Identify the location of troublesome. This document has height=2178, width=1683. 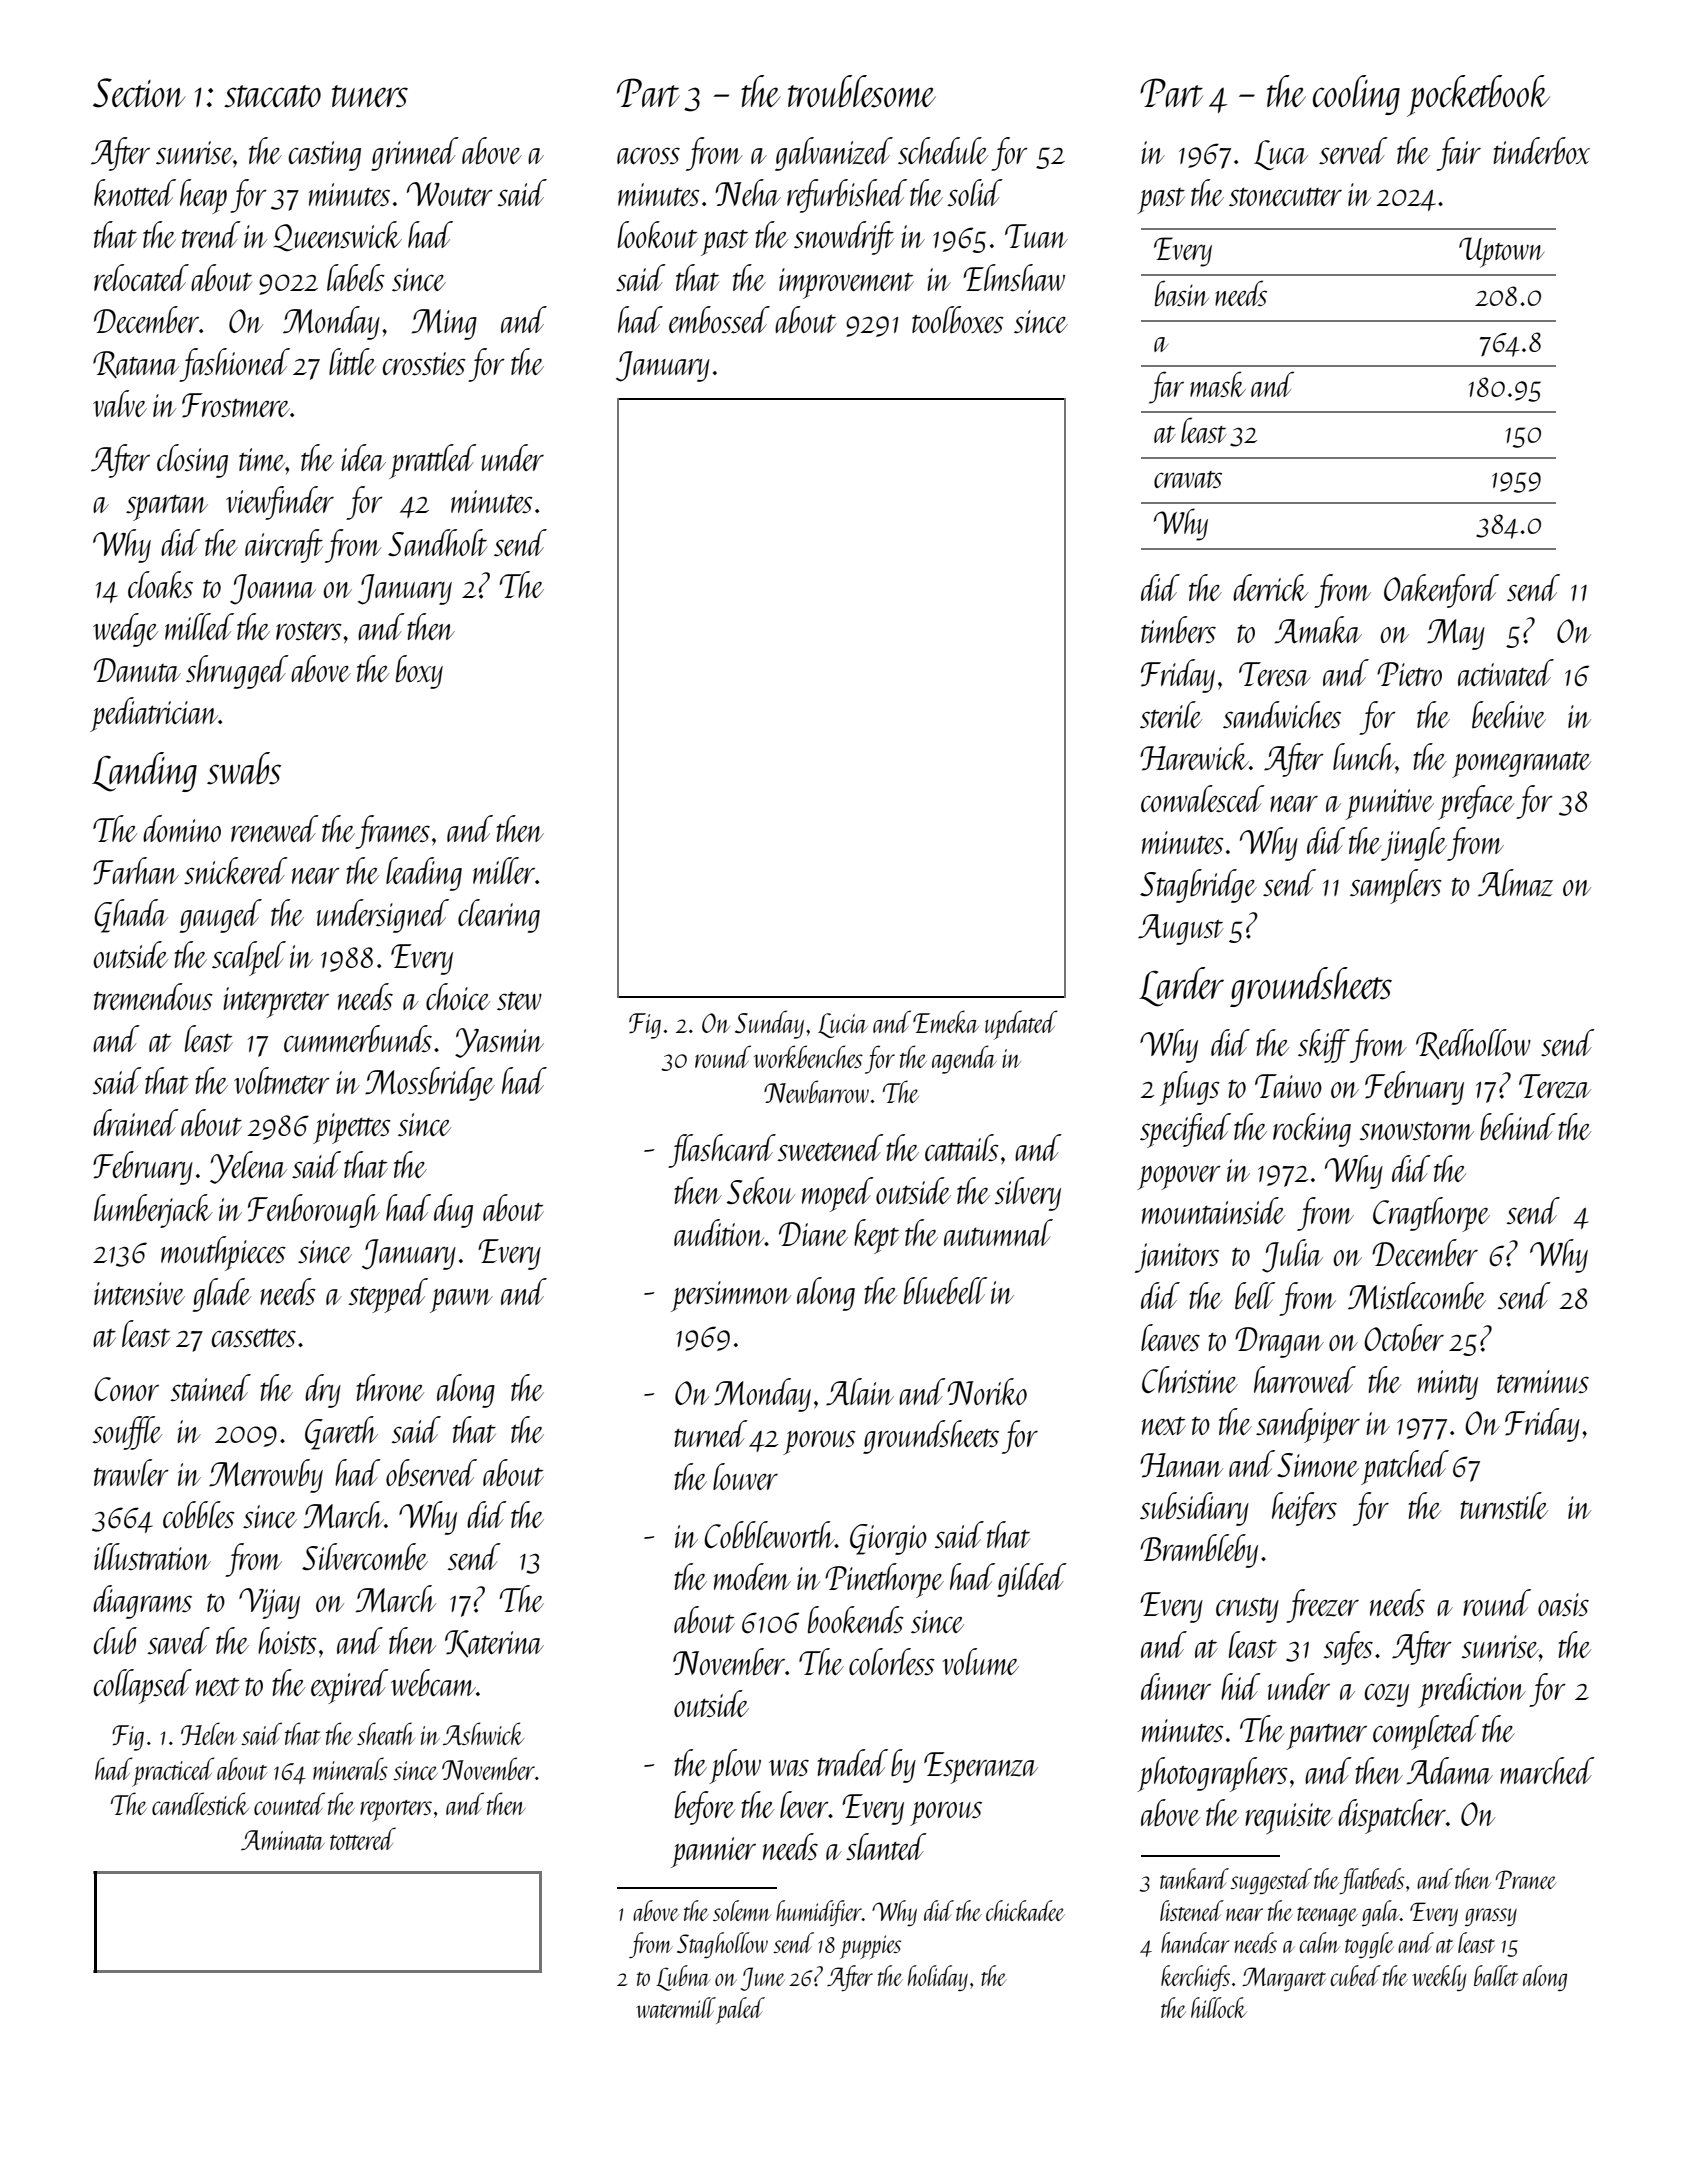
(862, 91).
